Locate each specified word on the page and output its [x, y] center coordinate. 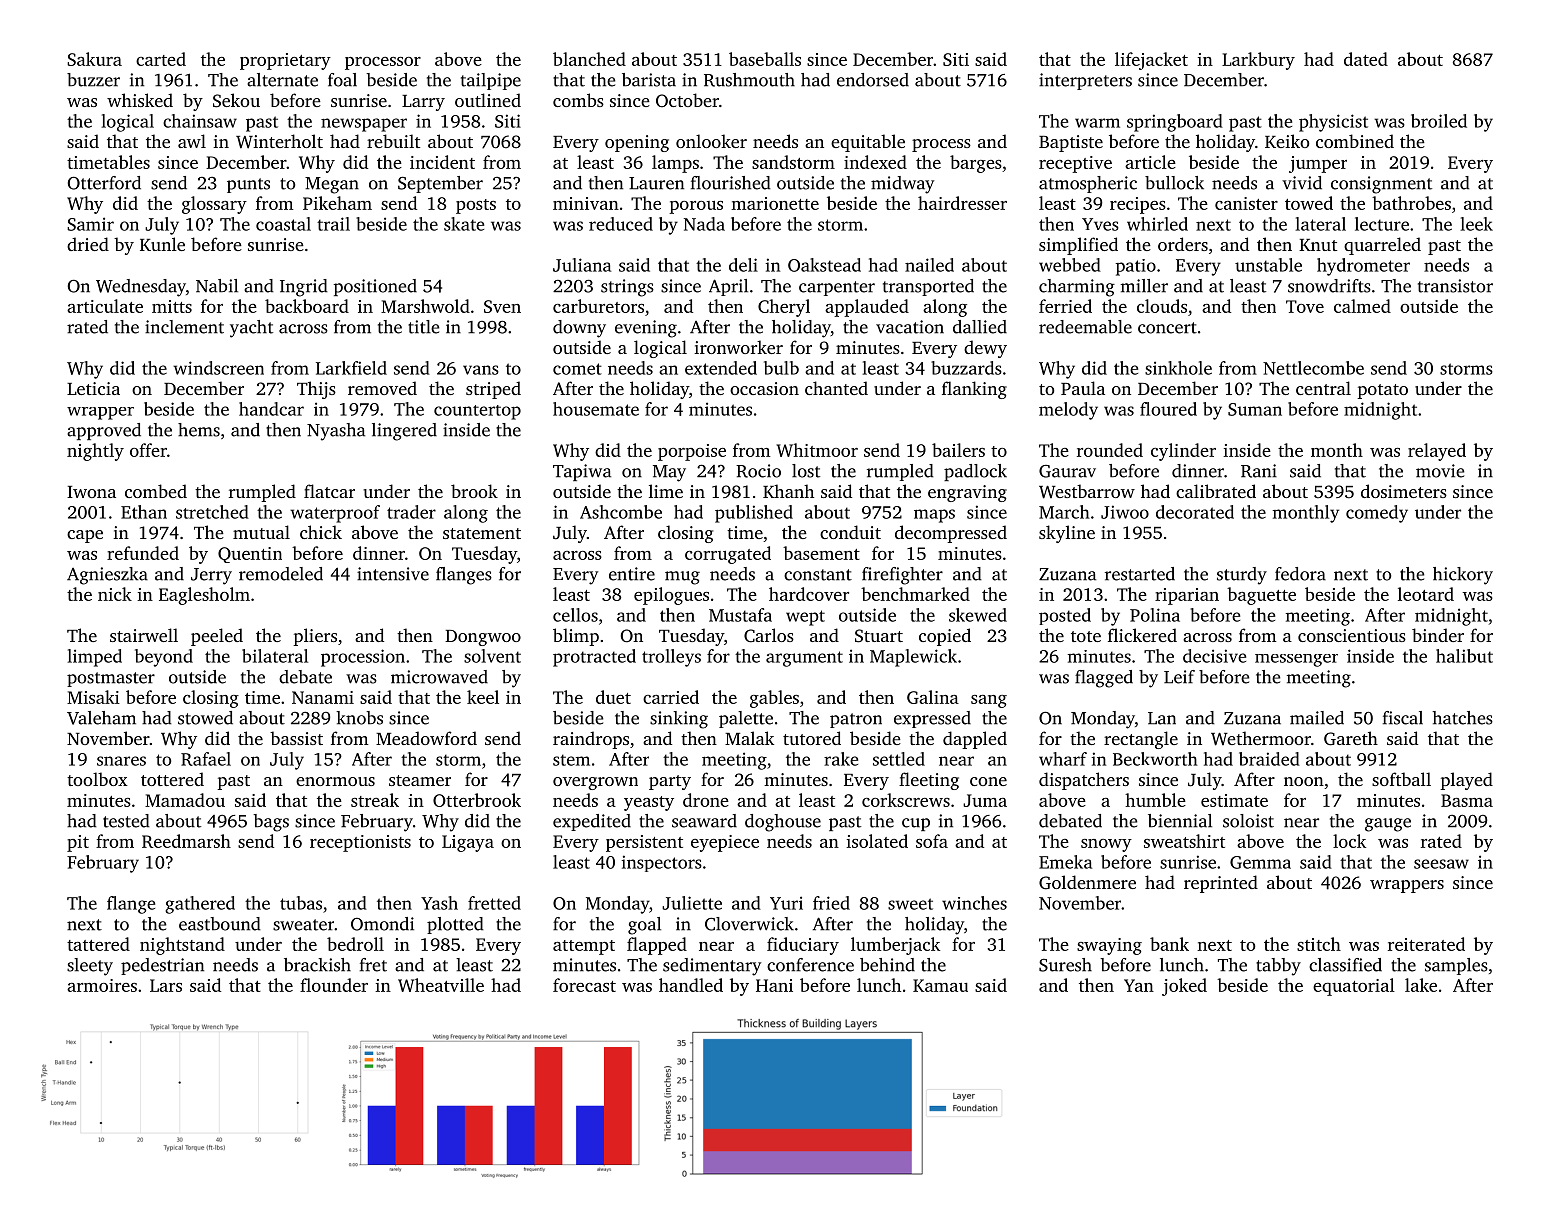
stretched [212, 512]
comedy [1377, 514]
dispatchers [1084, 781]
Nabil [217, 286]
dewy [985, 349]
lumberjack [895, 946]
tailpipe [491, 81]
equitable [868, 143]
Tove [1305, 306]
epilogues [671, 596]
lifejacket [1151, 61]
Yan [1139, 985]
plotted [455, 925]
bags [271, 823]
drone [706, 800]
